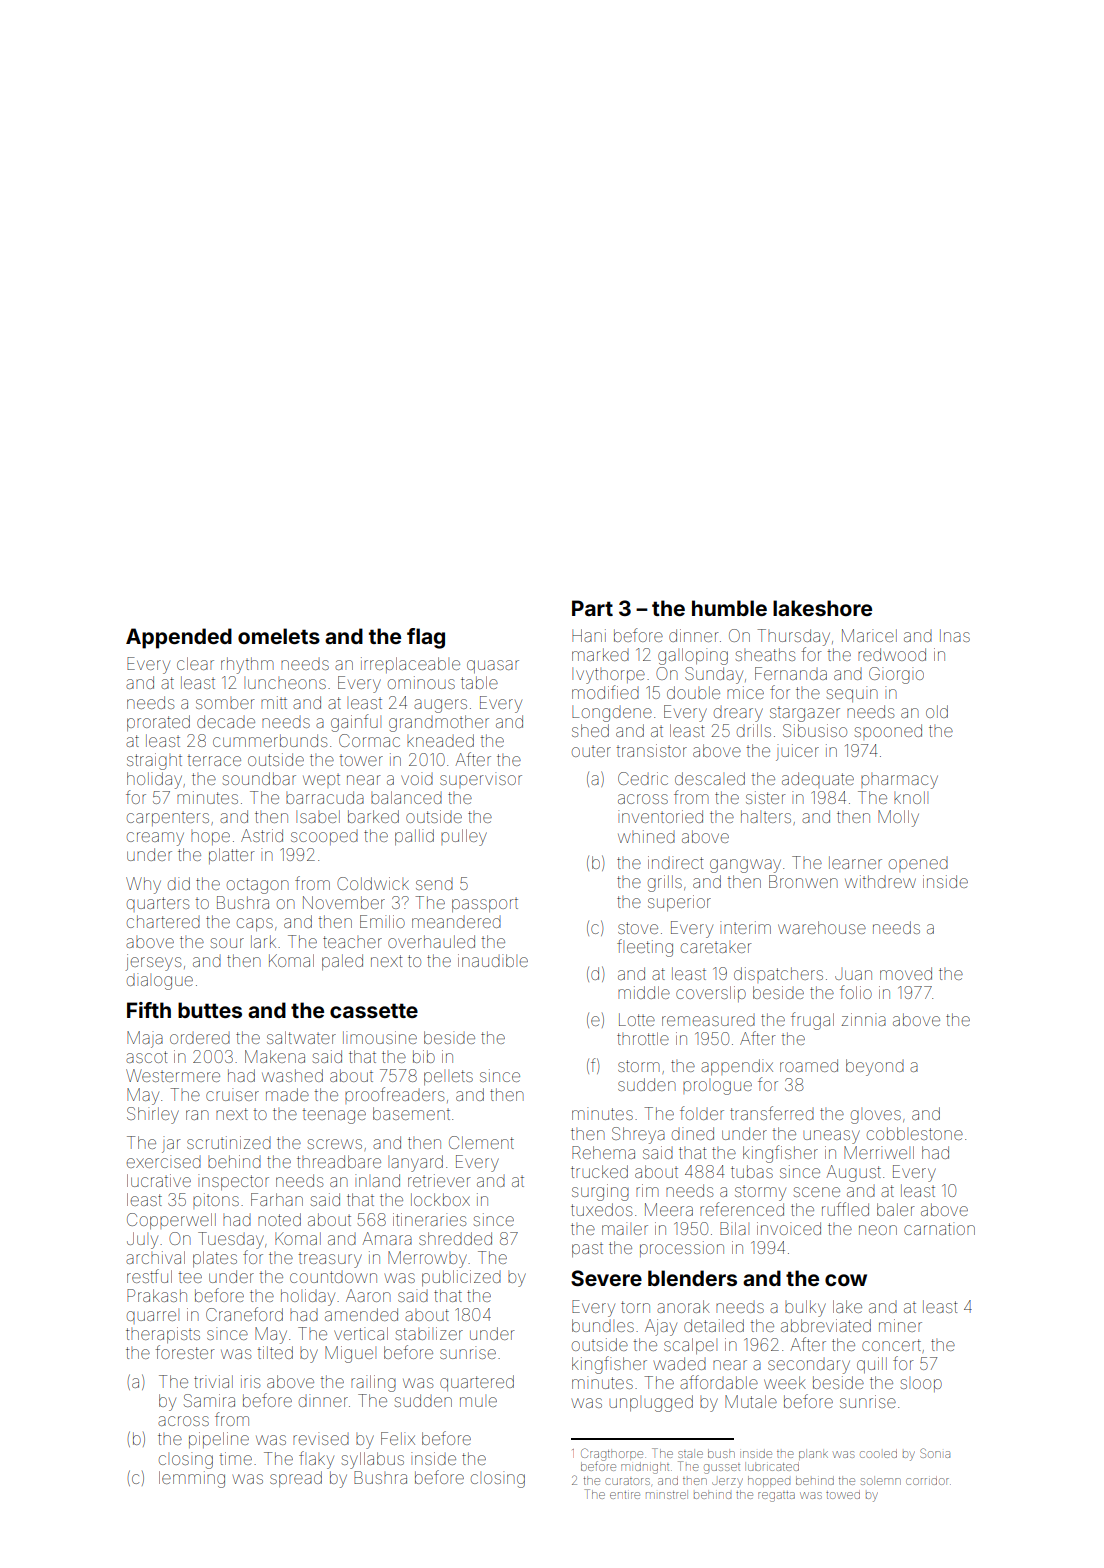 The image size is (1104, 1568). What do you see at coordinates (163, 921) in the document?
I see `chartered` at bounding box center [163, 921].
